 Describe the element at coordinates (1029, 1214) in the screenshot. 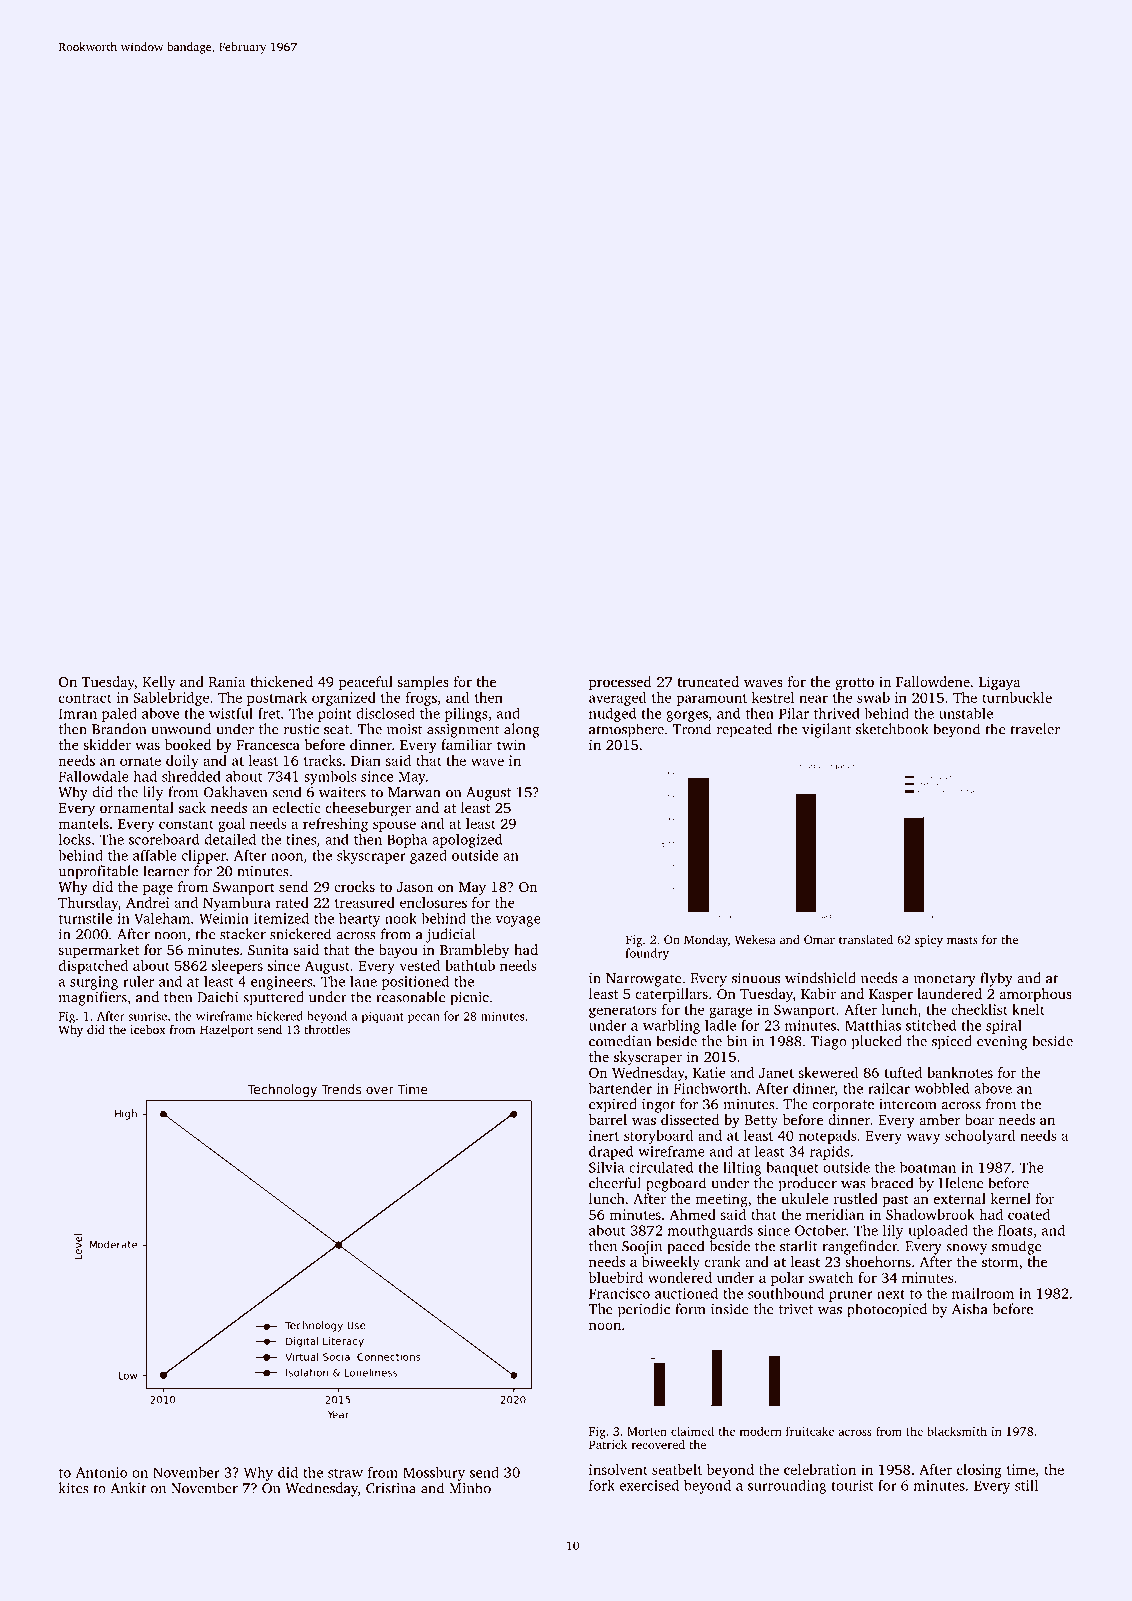

I see `coated` at that location.
